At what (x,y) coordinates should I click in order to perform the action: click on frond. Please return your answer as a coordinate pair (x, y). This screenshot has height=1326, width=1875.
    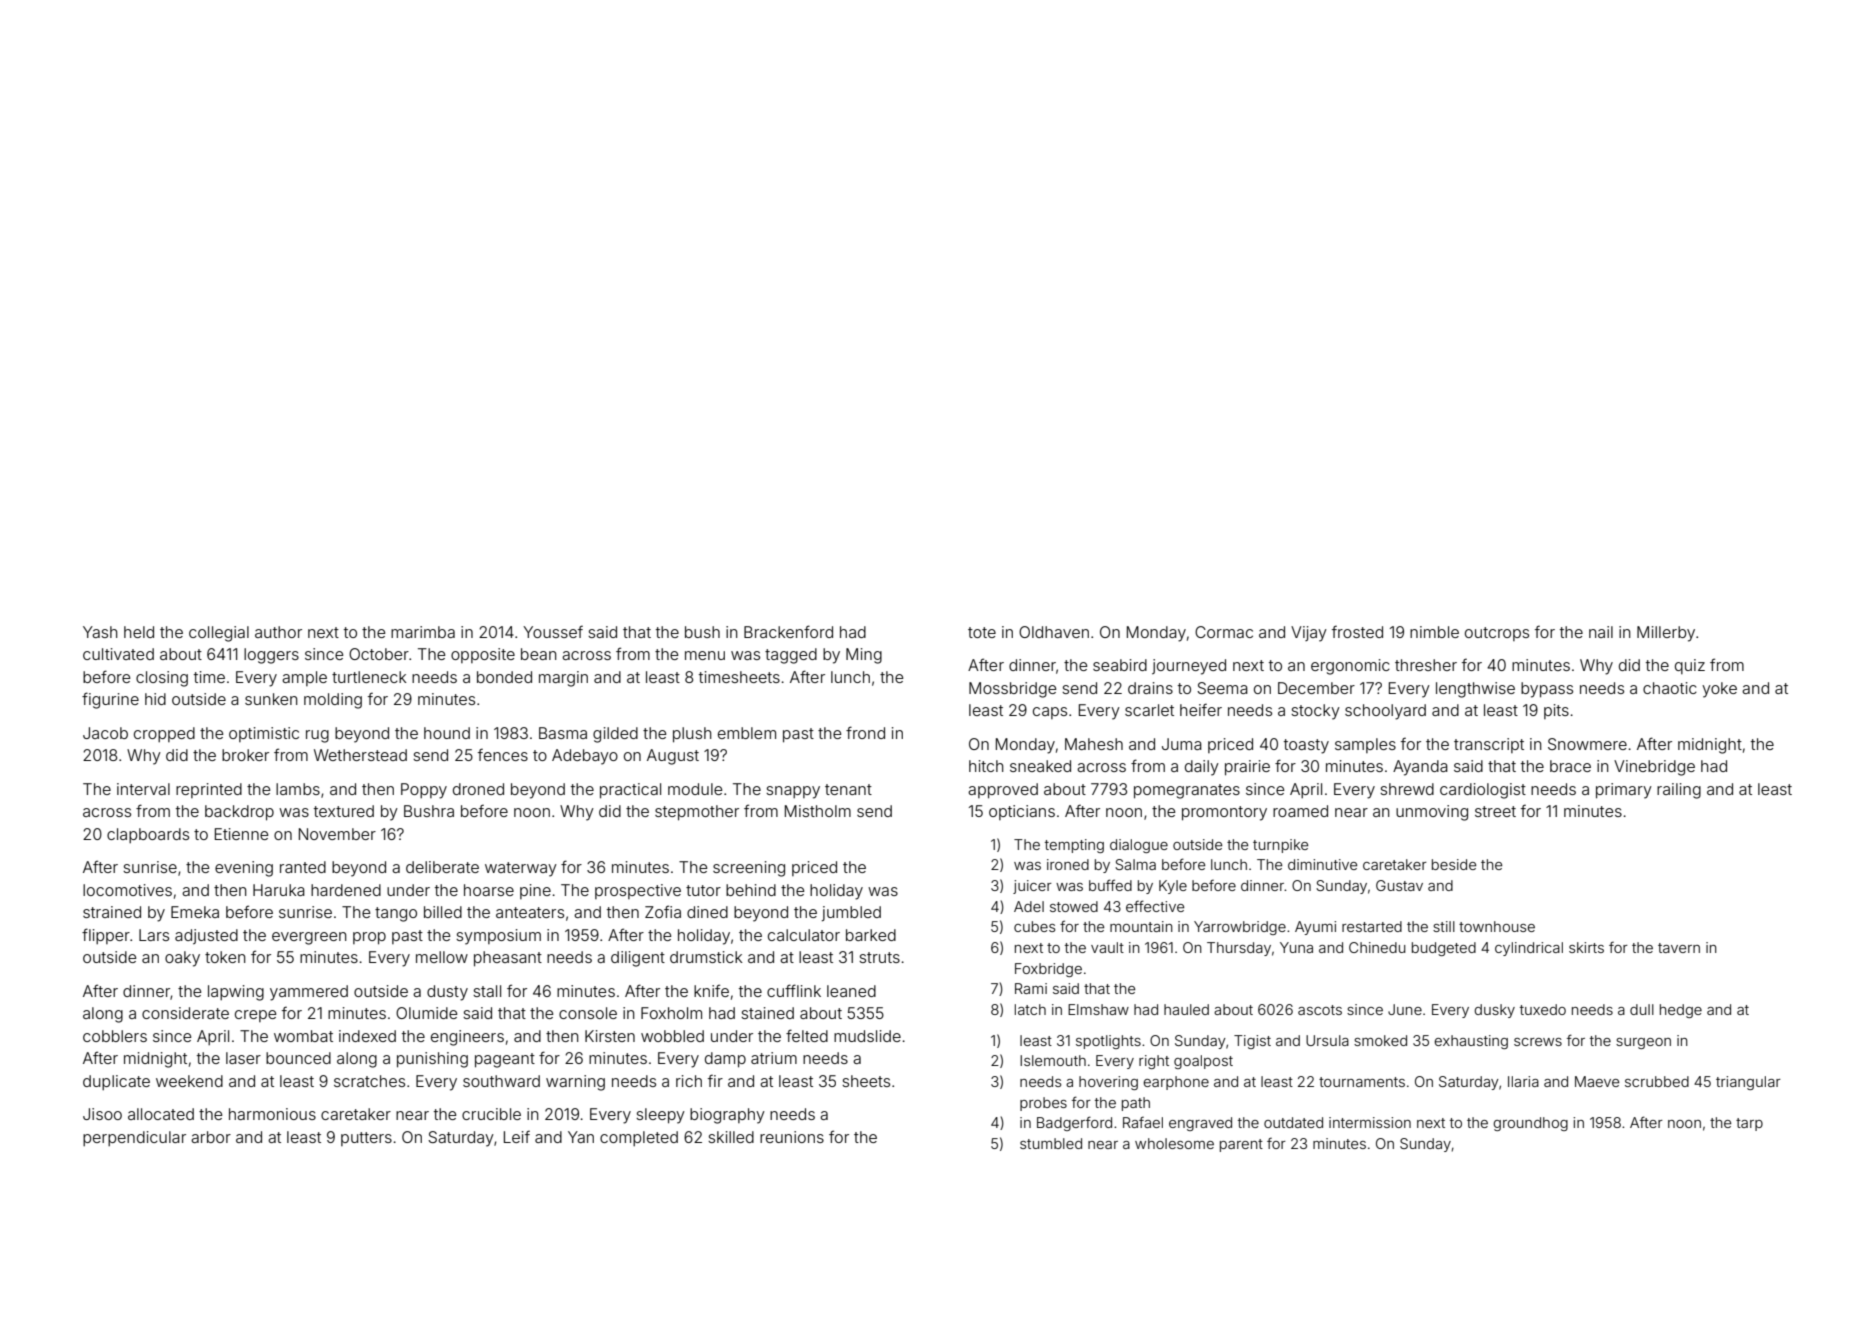
    Looking at the image, I should click on (865, 732).
